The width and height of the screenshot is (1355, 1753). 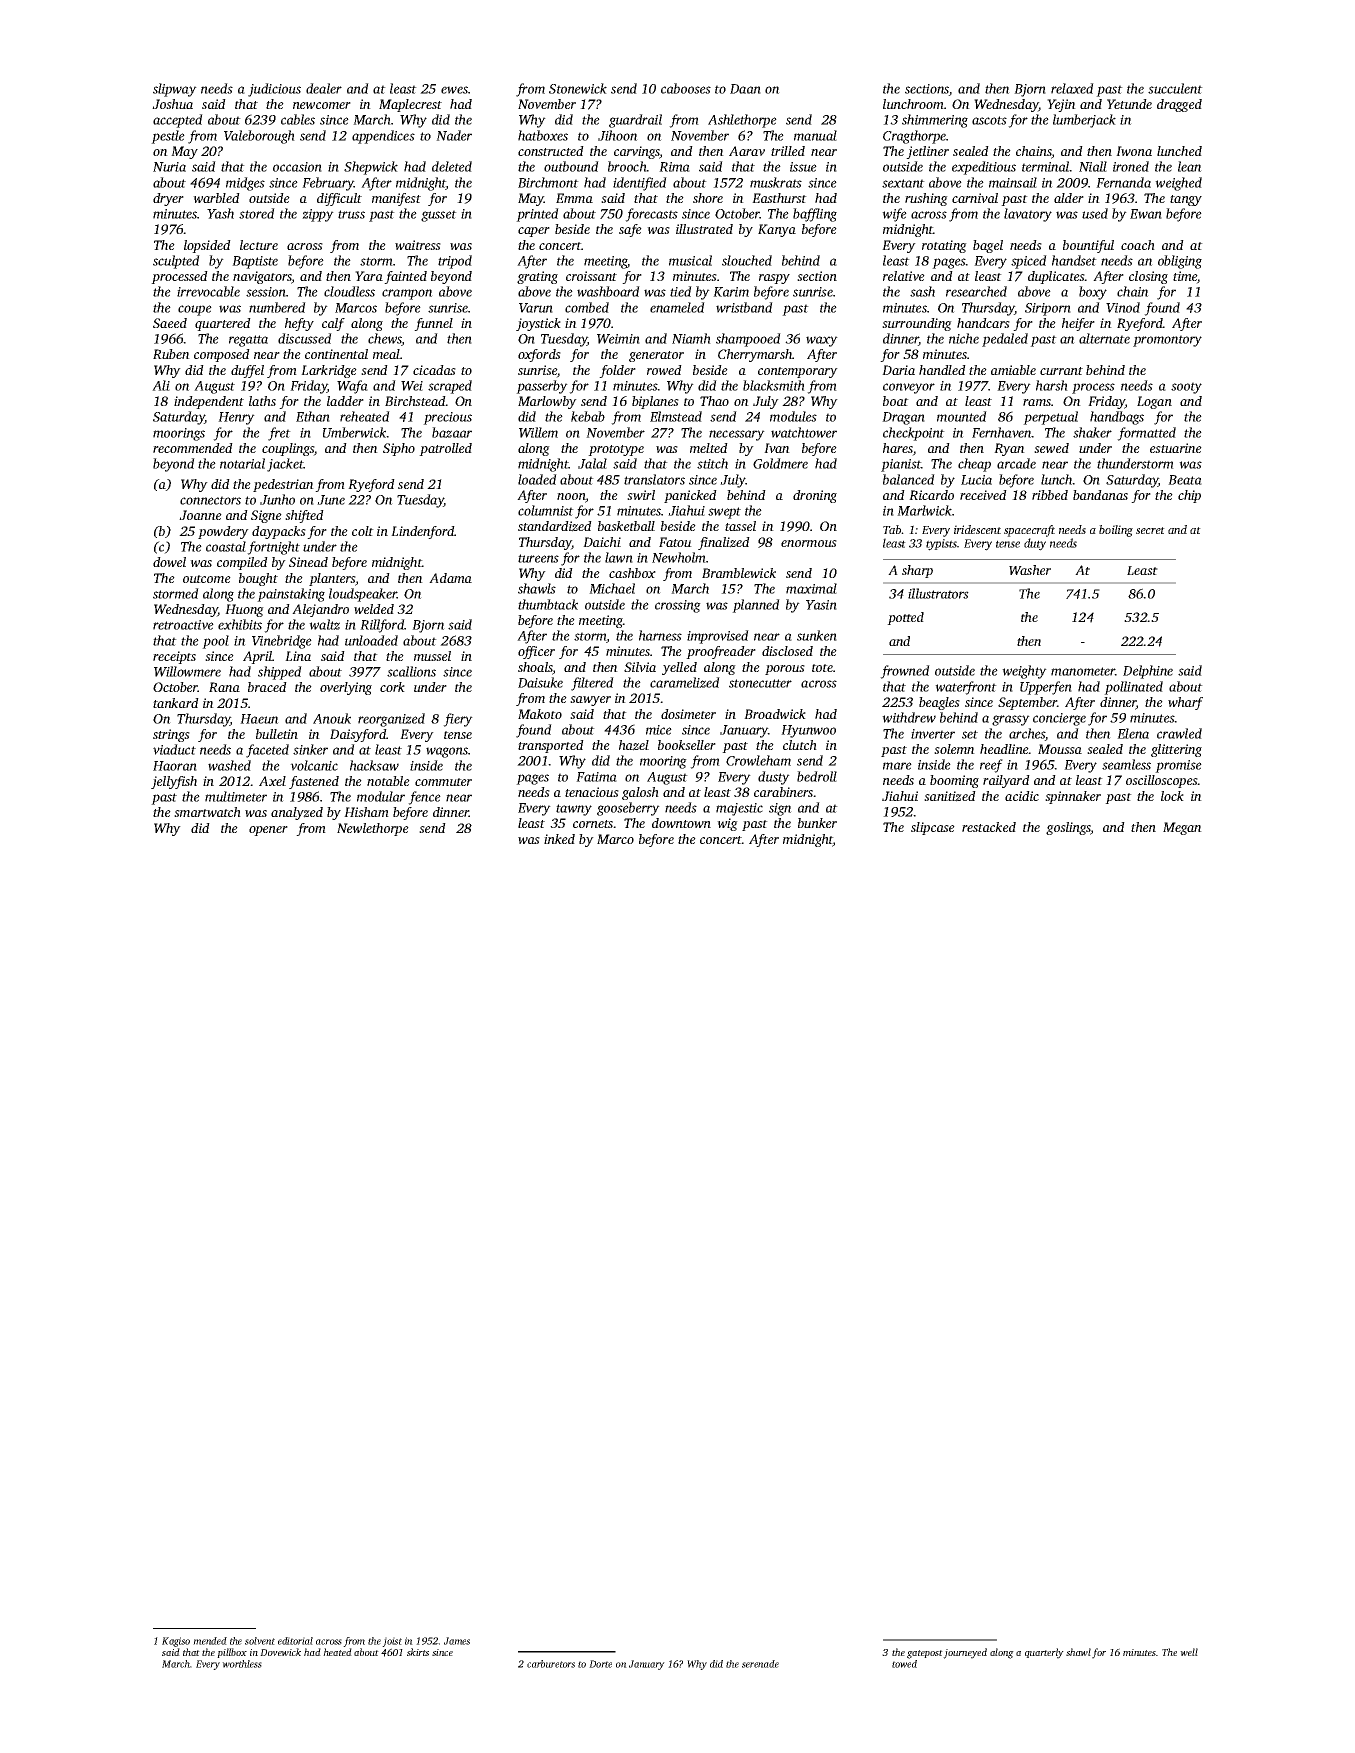 What do you see at coordinates (457, 1641) in the screenshot?
I see `James` at bounding box center [457, 1641].
